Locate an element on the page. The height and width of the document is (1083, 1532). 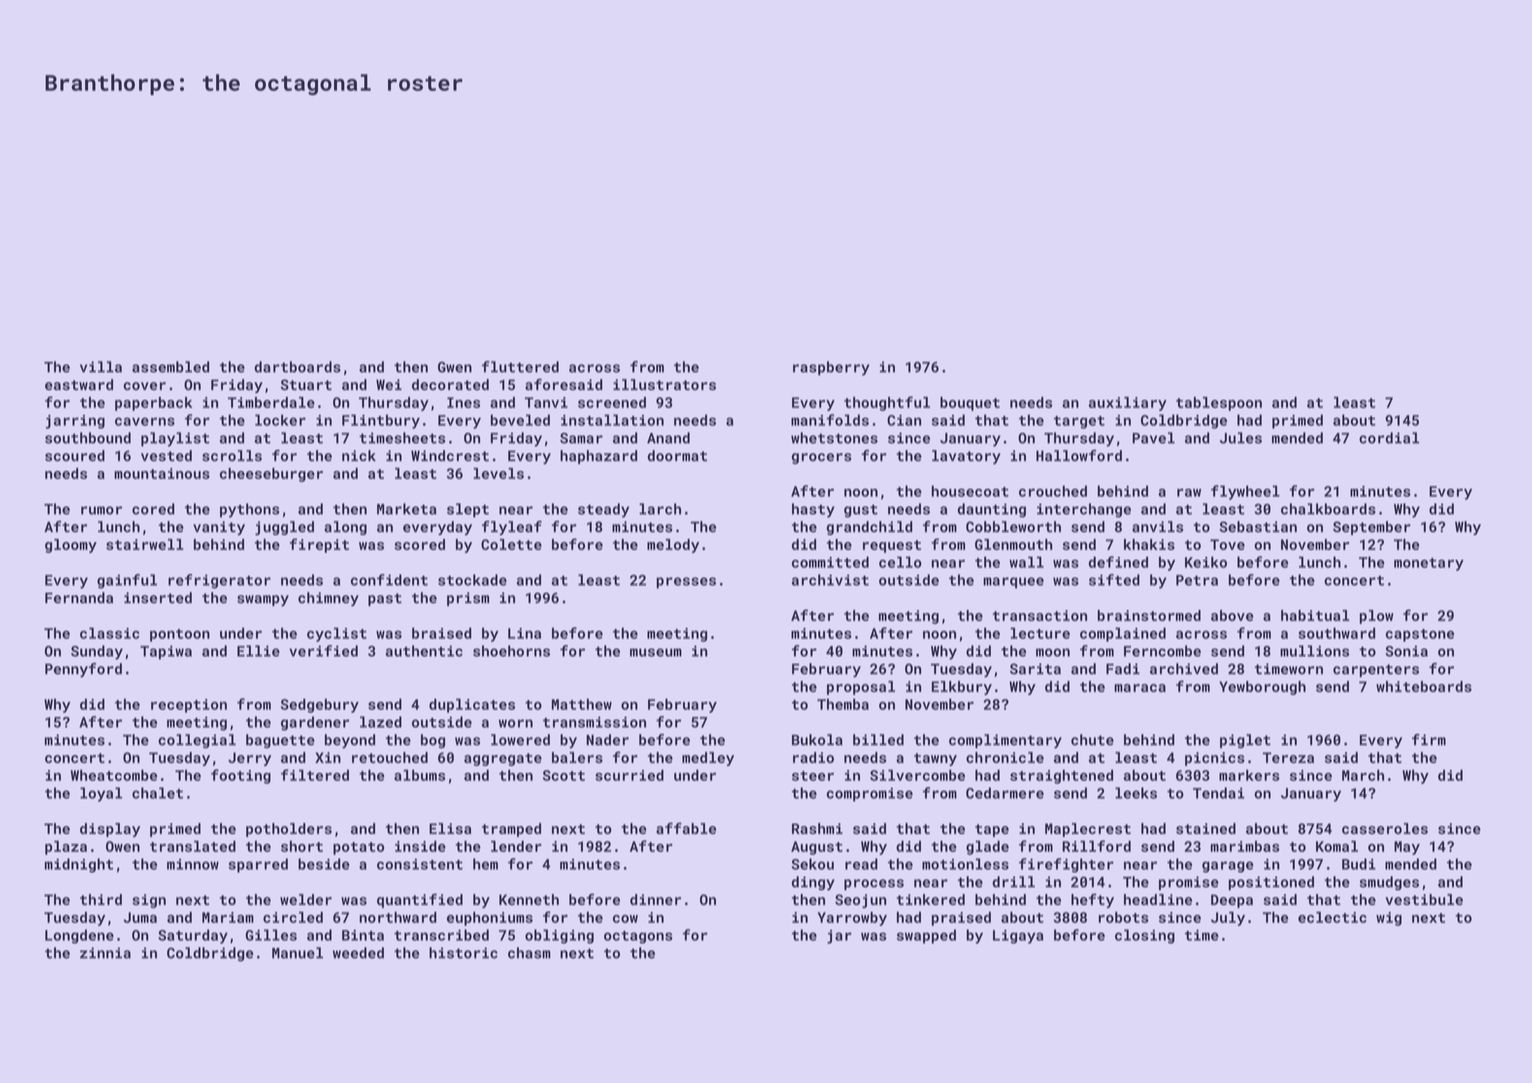
monetary is located at coordinates (1429, 564).
